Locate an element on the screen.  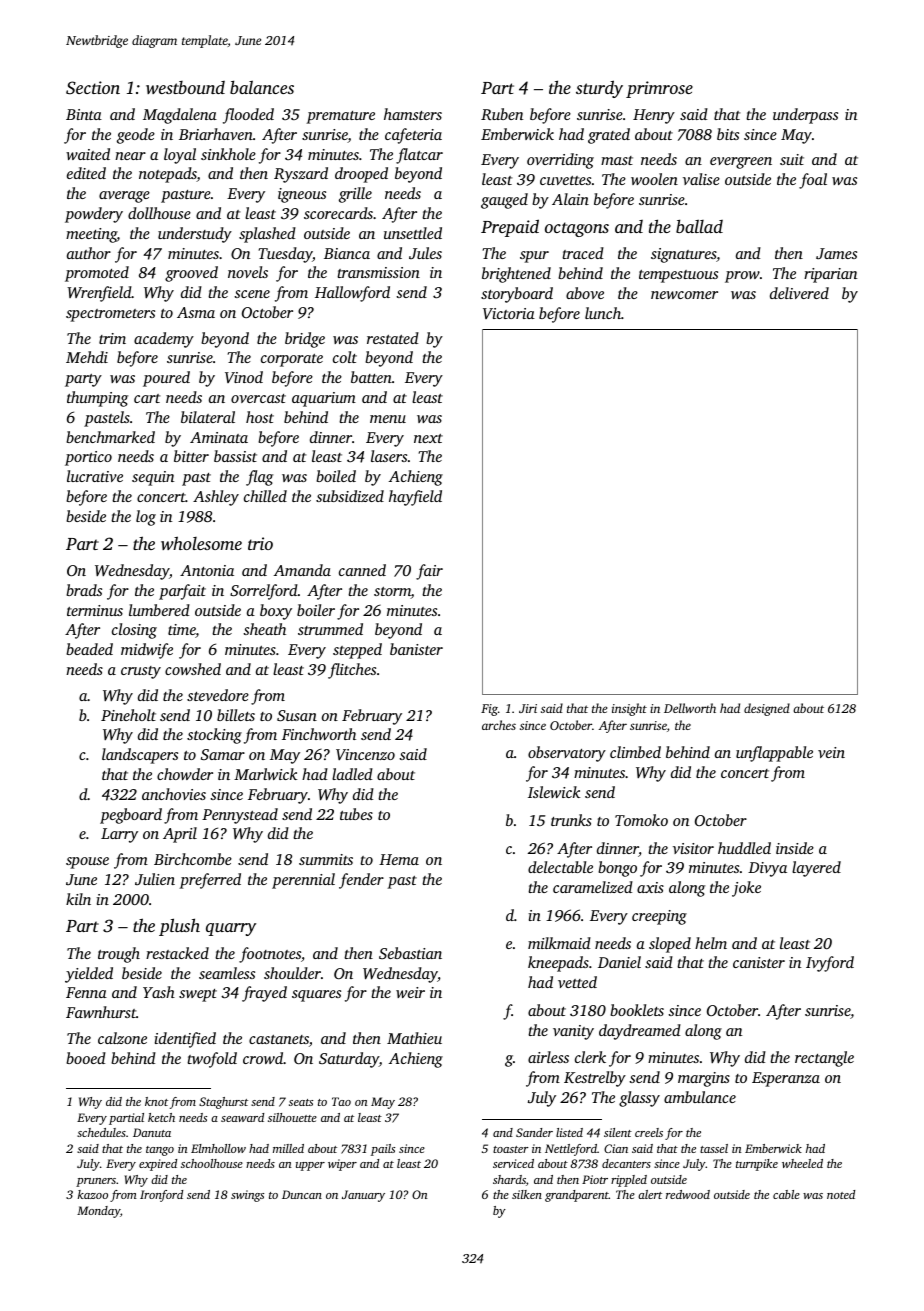
fair is located at coordinates (429, 572).
